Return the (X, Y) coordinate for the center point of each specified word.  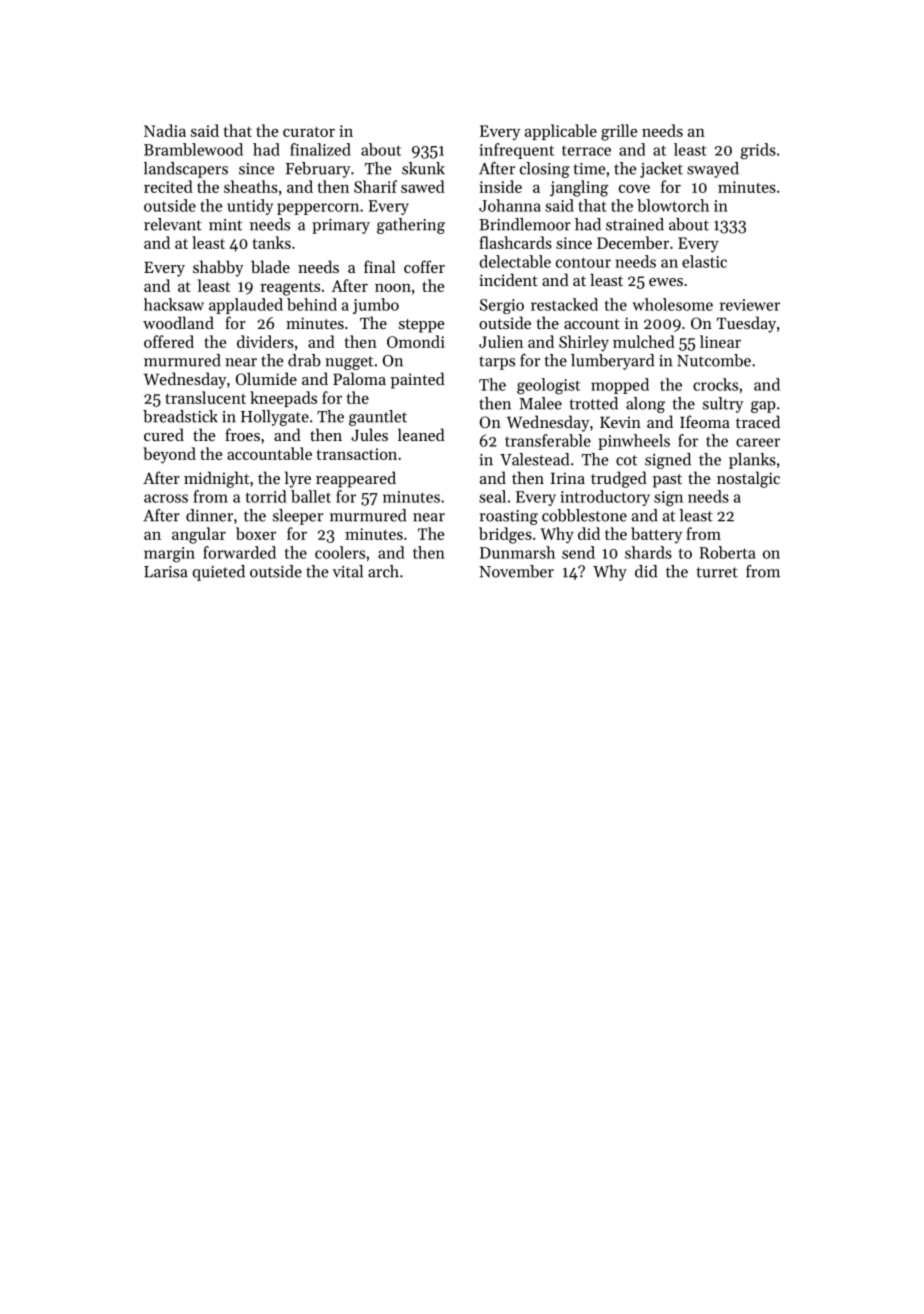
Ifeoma (705, 421)
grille (619, 132)
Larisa (166, 572)
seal (492, 496)
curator (309, 132)
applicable (561, 132)
